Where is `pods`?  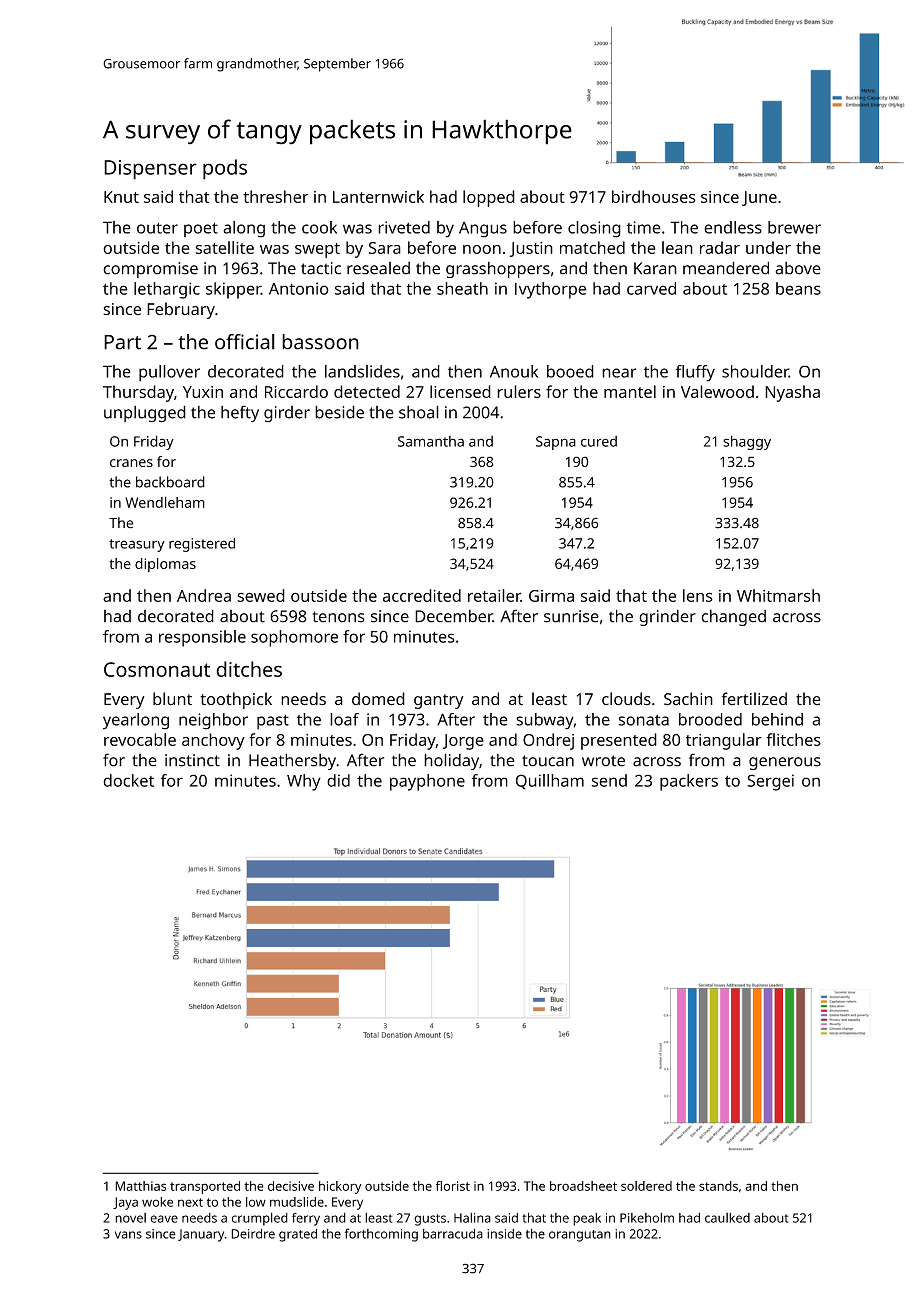
pods is located at coordinates (225, 169).
